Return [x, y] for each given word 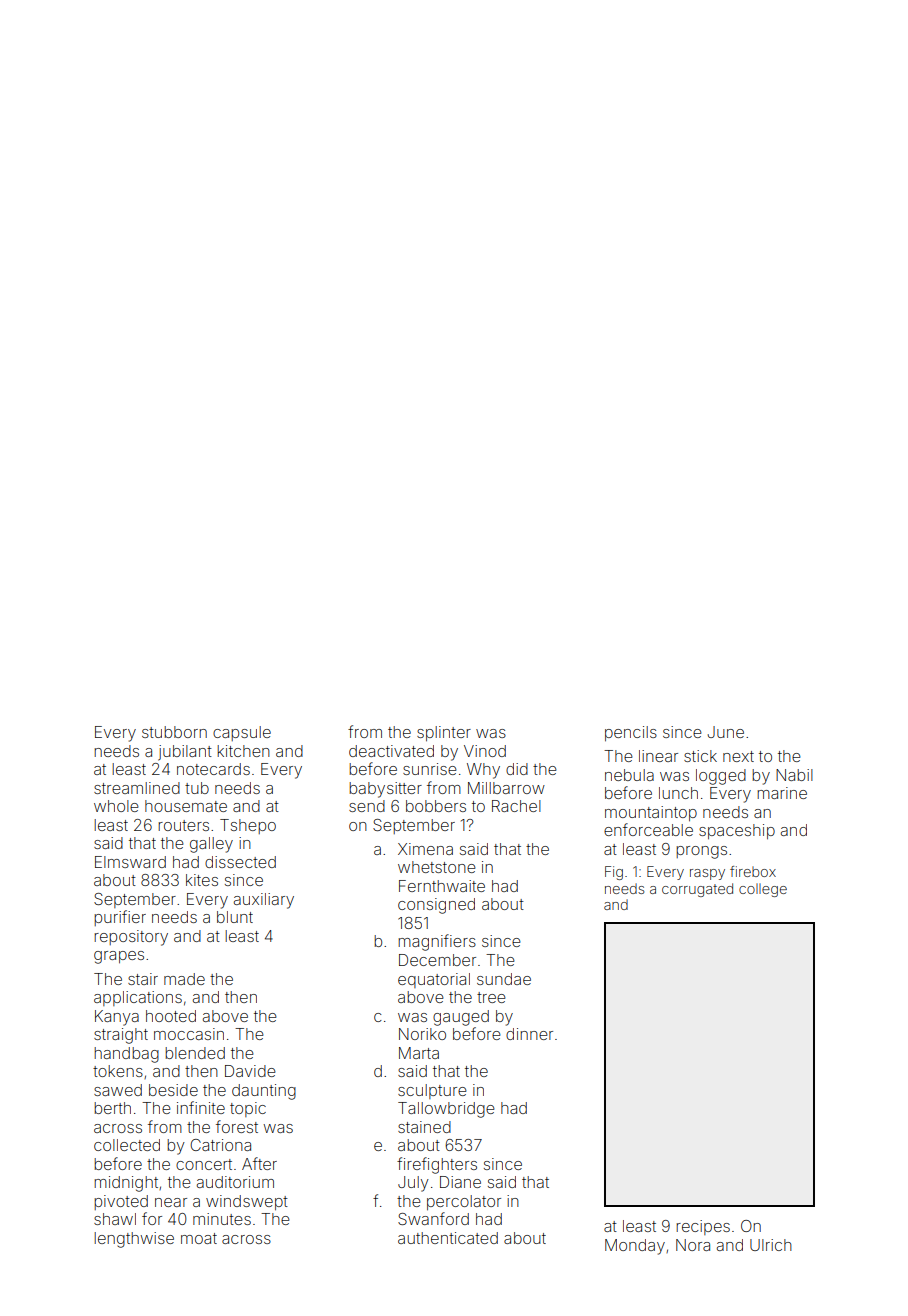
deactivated [391, 751]
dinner [529, 1034]
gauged [461, 1018]
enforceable [648, 829]
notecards [213, 769]
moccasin [189, 1034]
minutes [222, 1219]
